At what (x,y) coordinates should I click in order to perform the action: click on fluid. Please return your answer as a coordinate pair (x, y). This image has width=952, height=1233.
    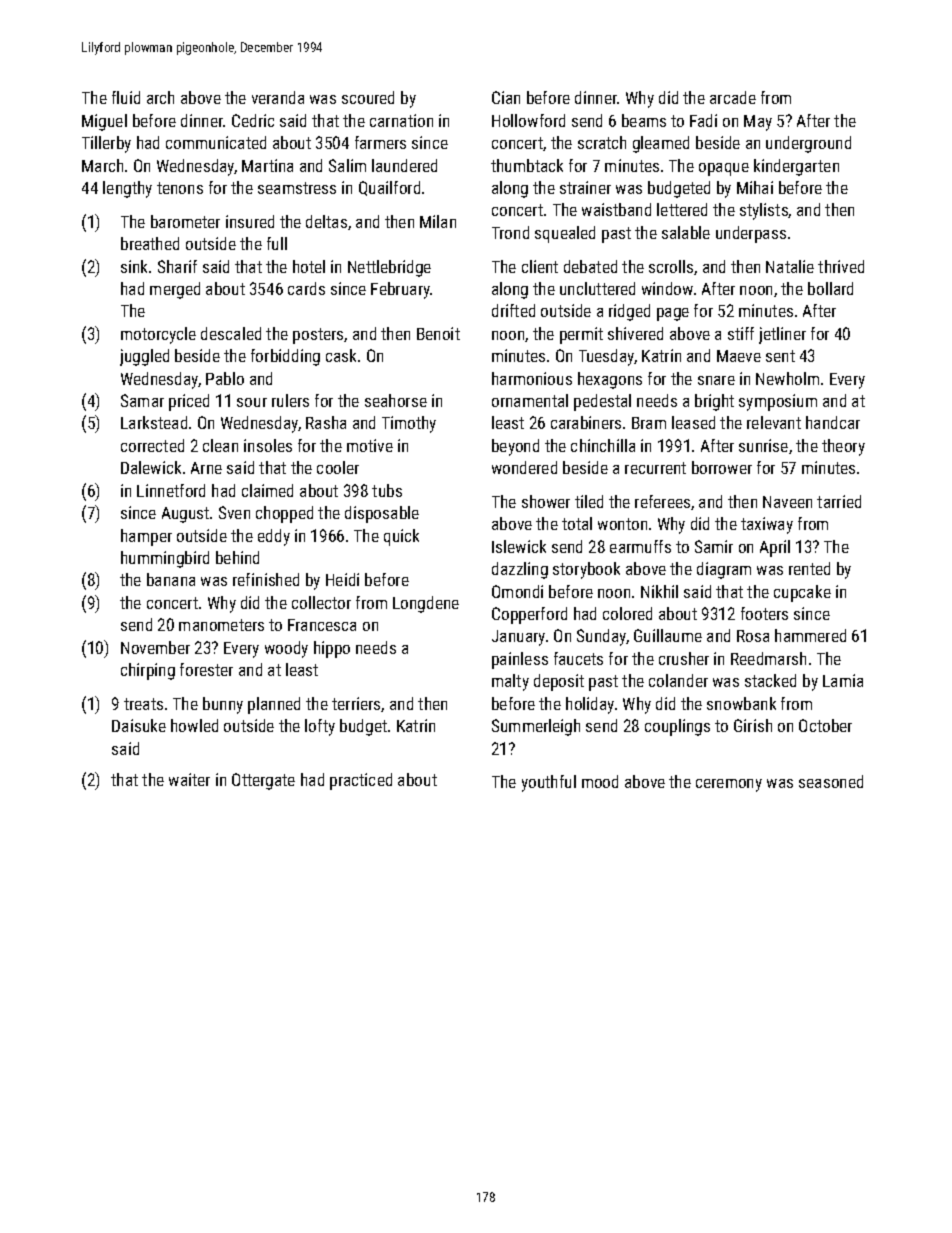
    Looking at the image, I should click on (126, 97).
